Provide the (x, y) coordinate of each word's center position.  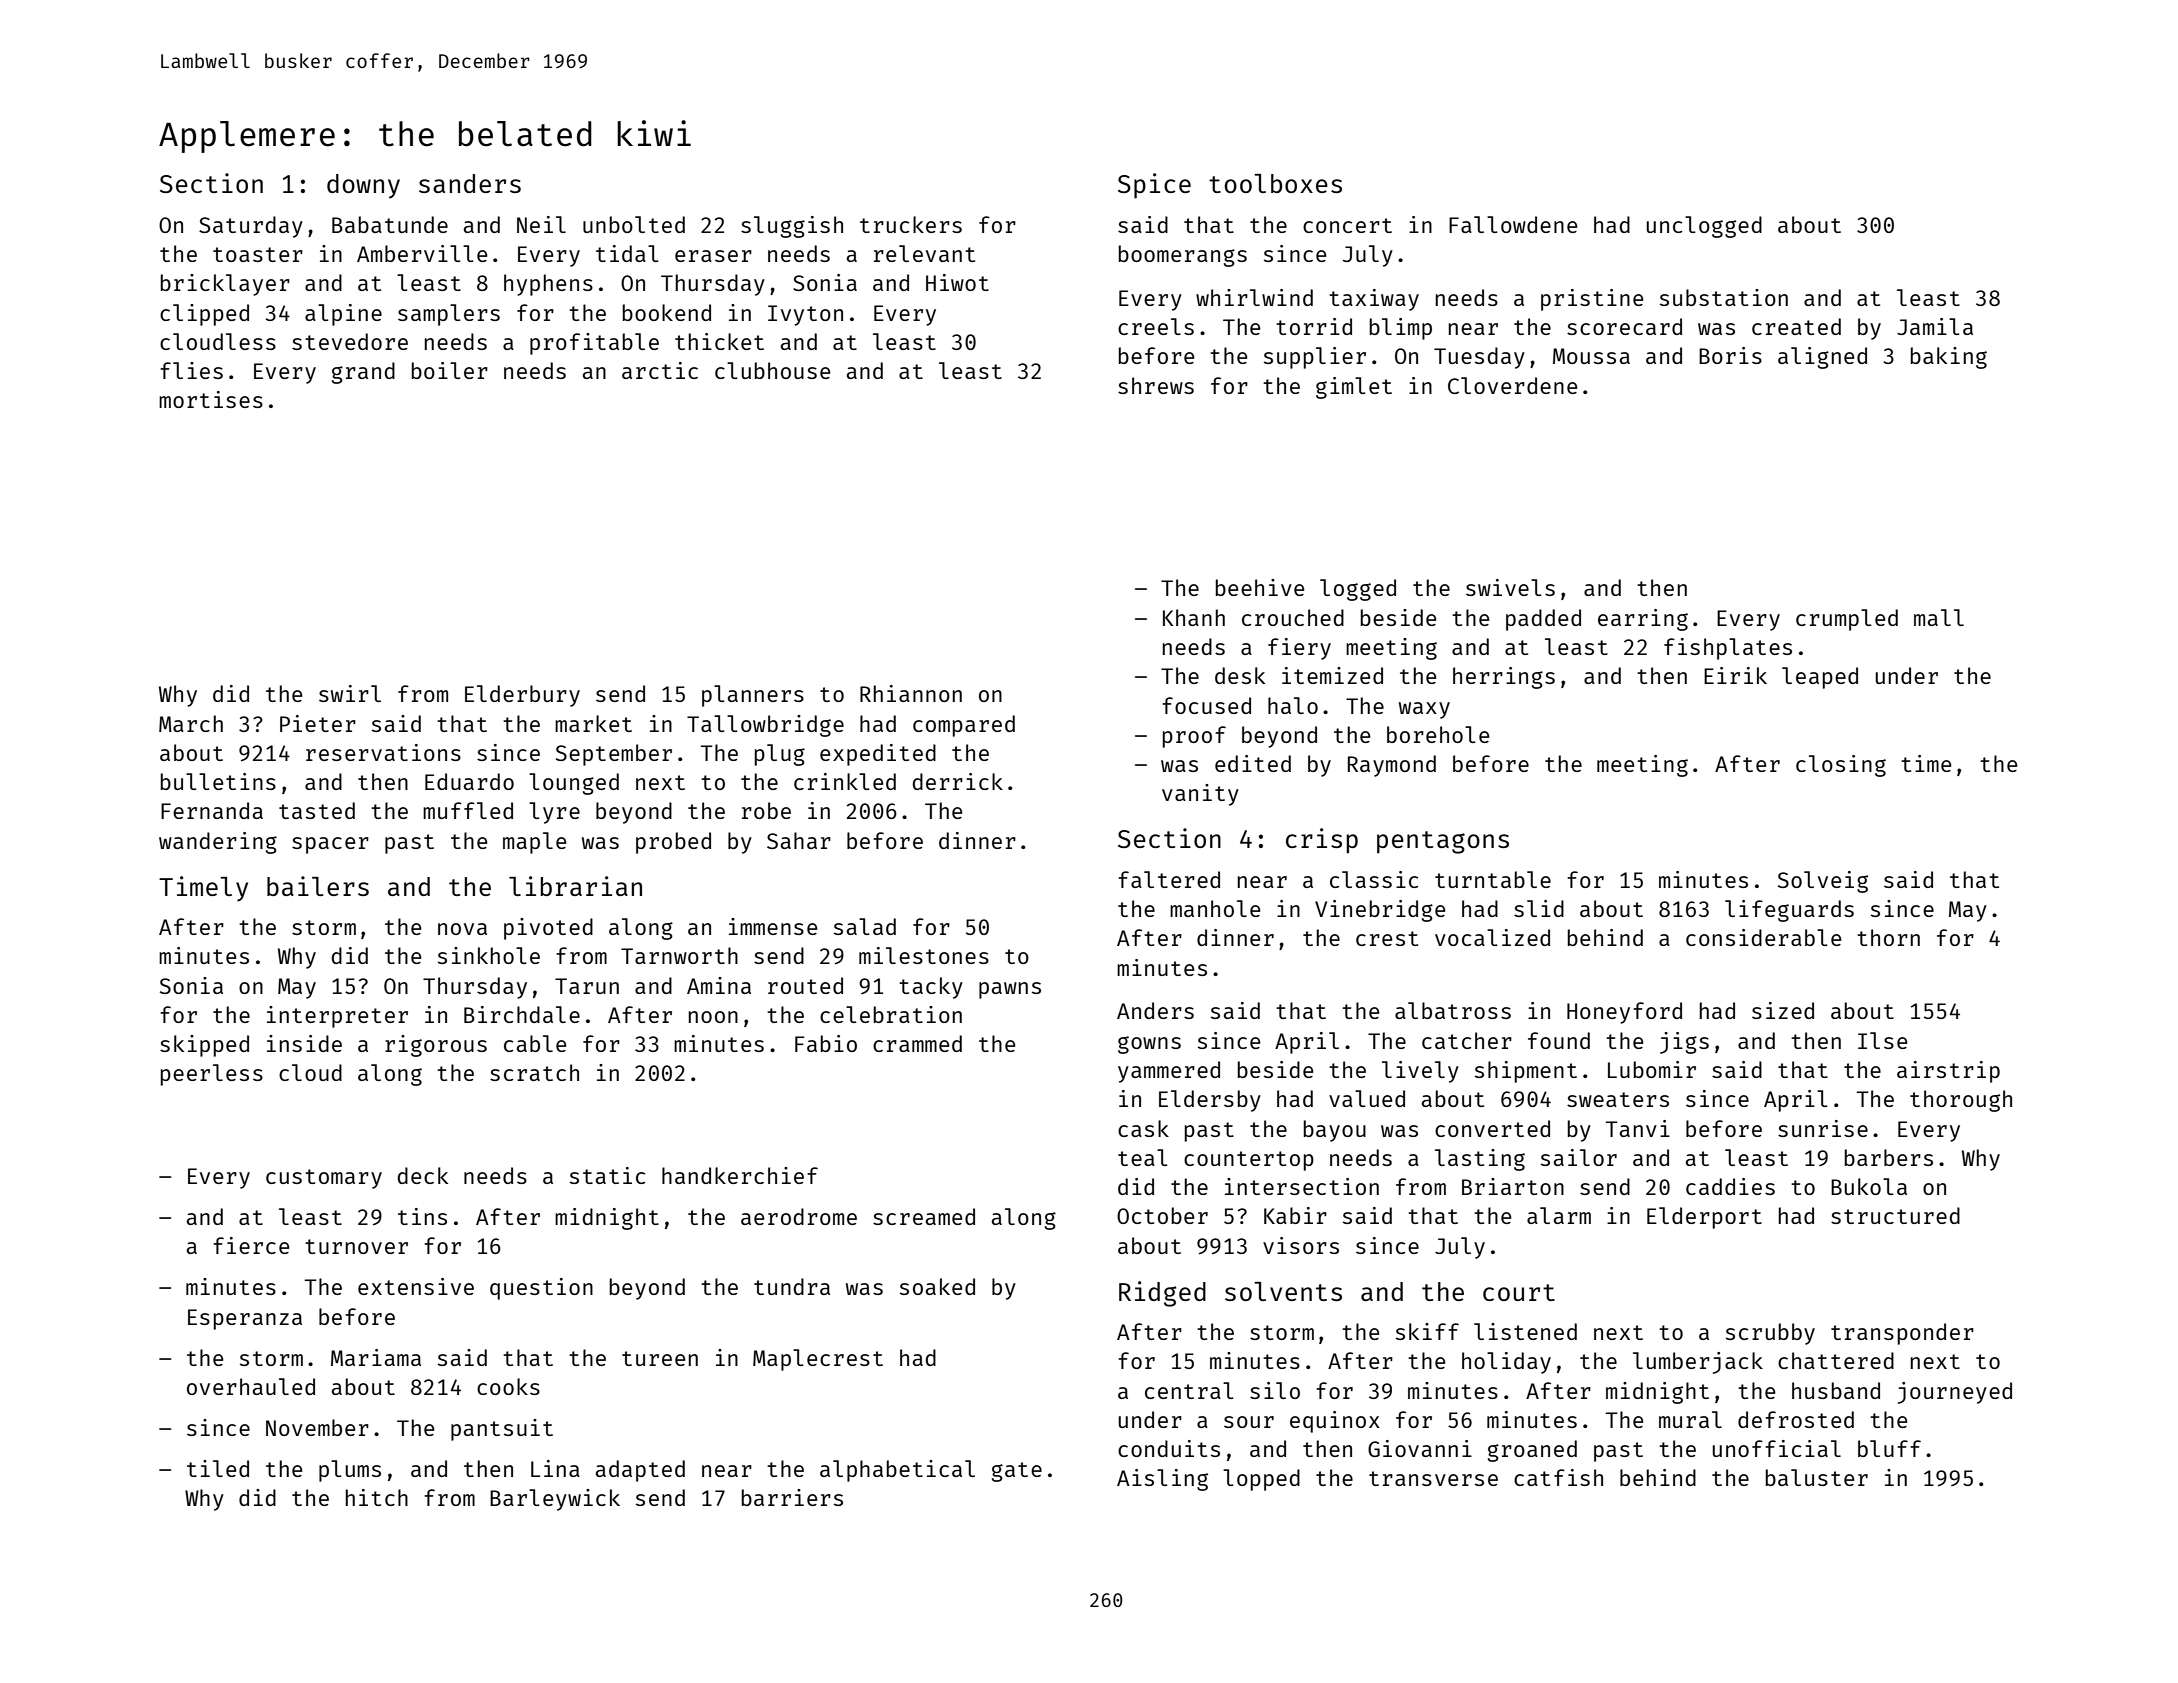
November (317, 1427)
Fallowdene (1513, 224)
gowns (1149, 1045)
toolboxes (1275, 183)
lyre (554, 813)
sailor (1579, 1157)
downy (363, 186)
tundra (792, 1286)
